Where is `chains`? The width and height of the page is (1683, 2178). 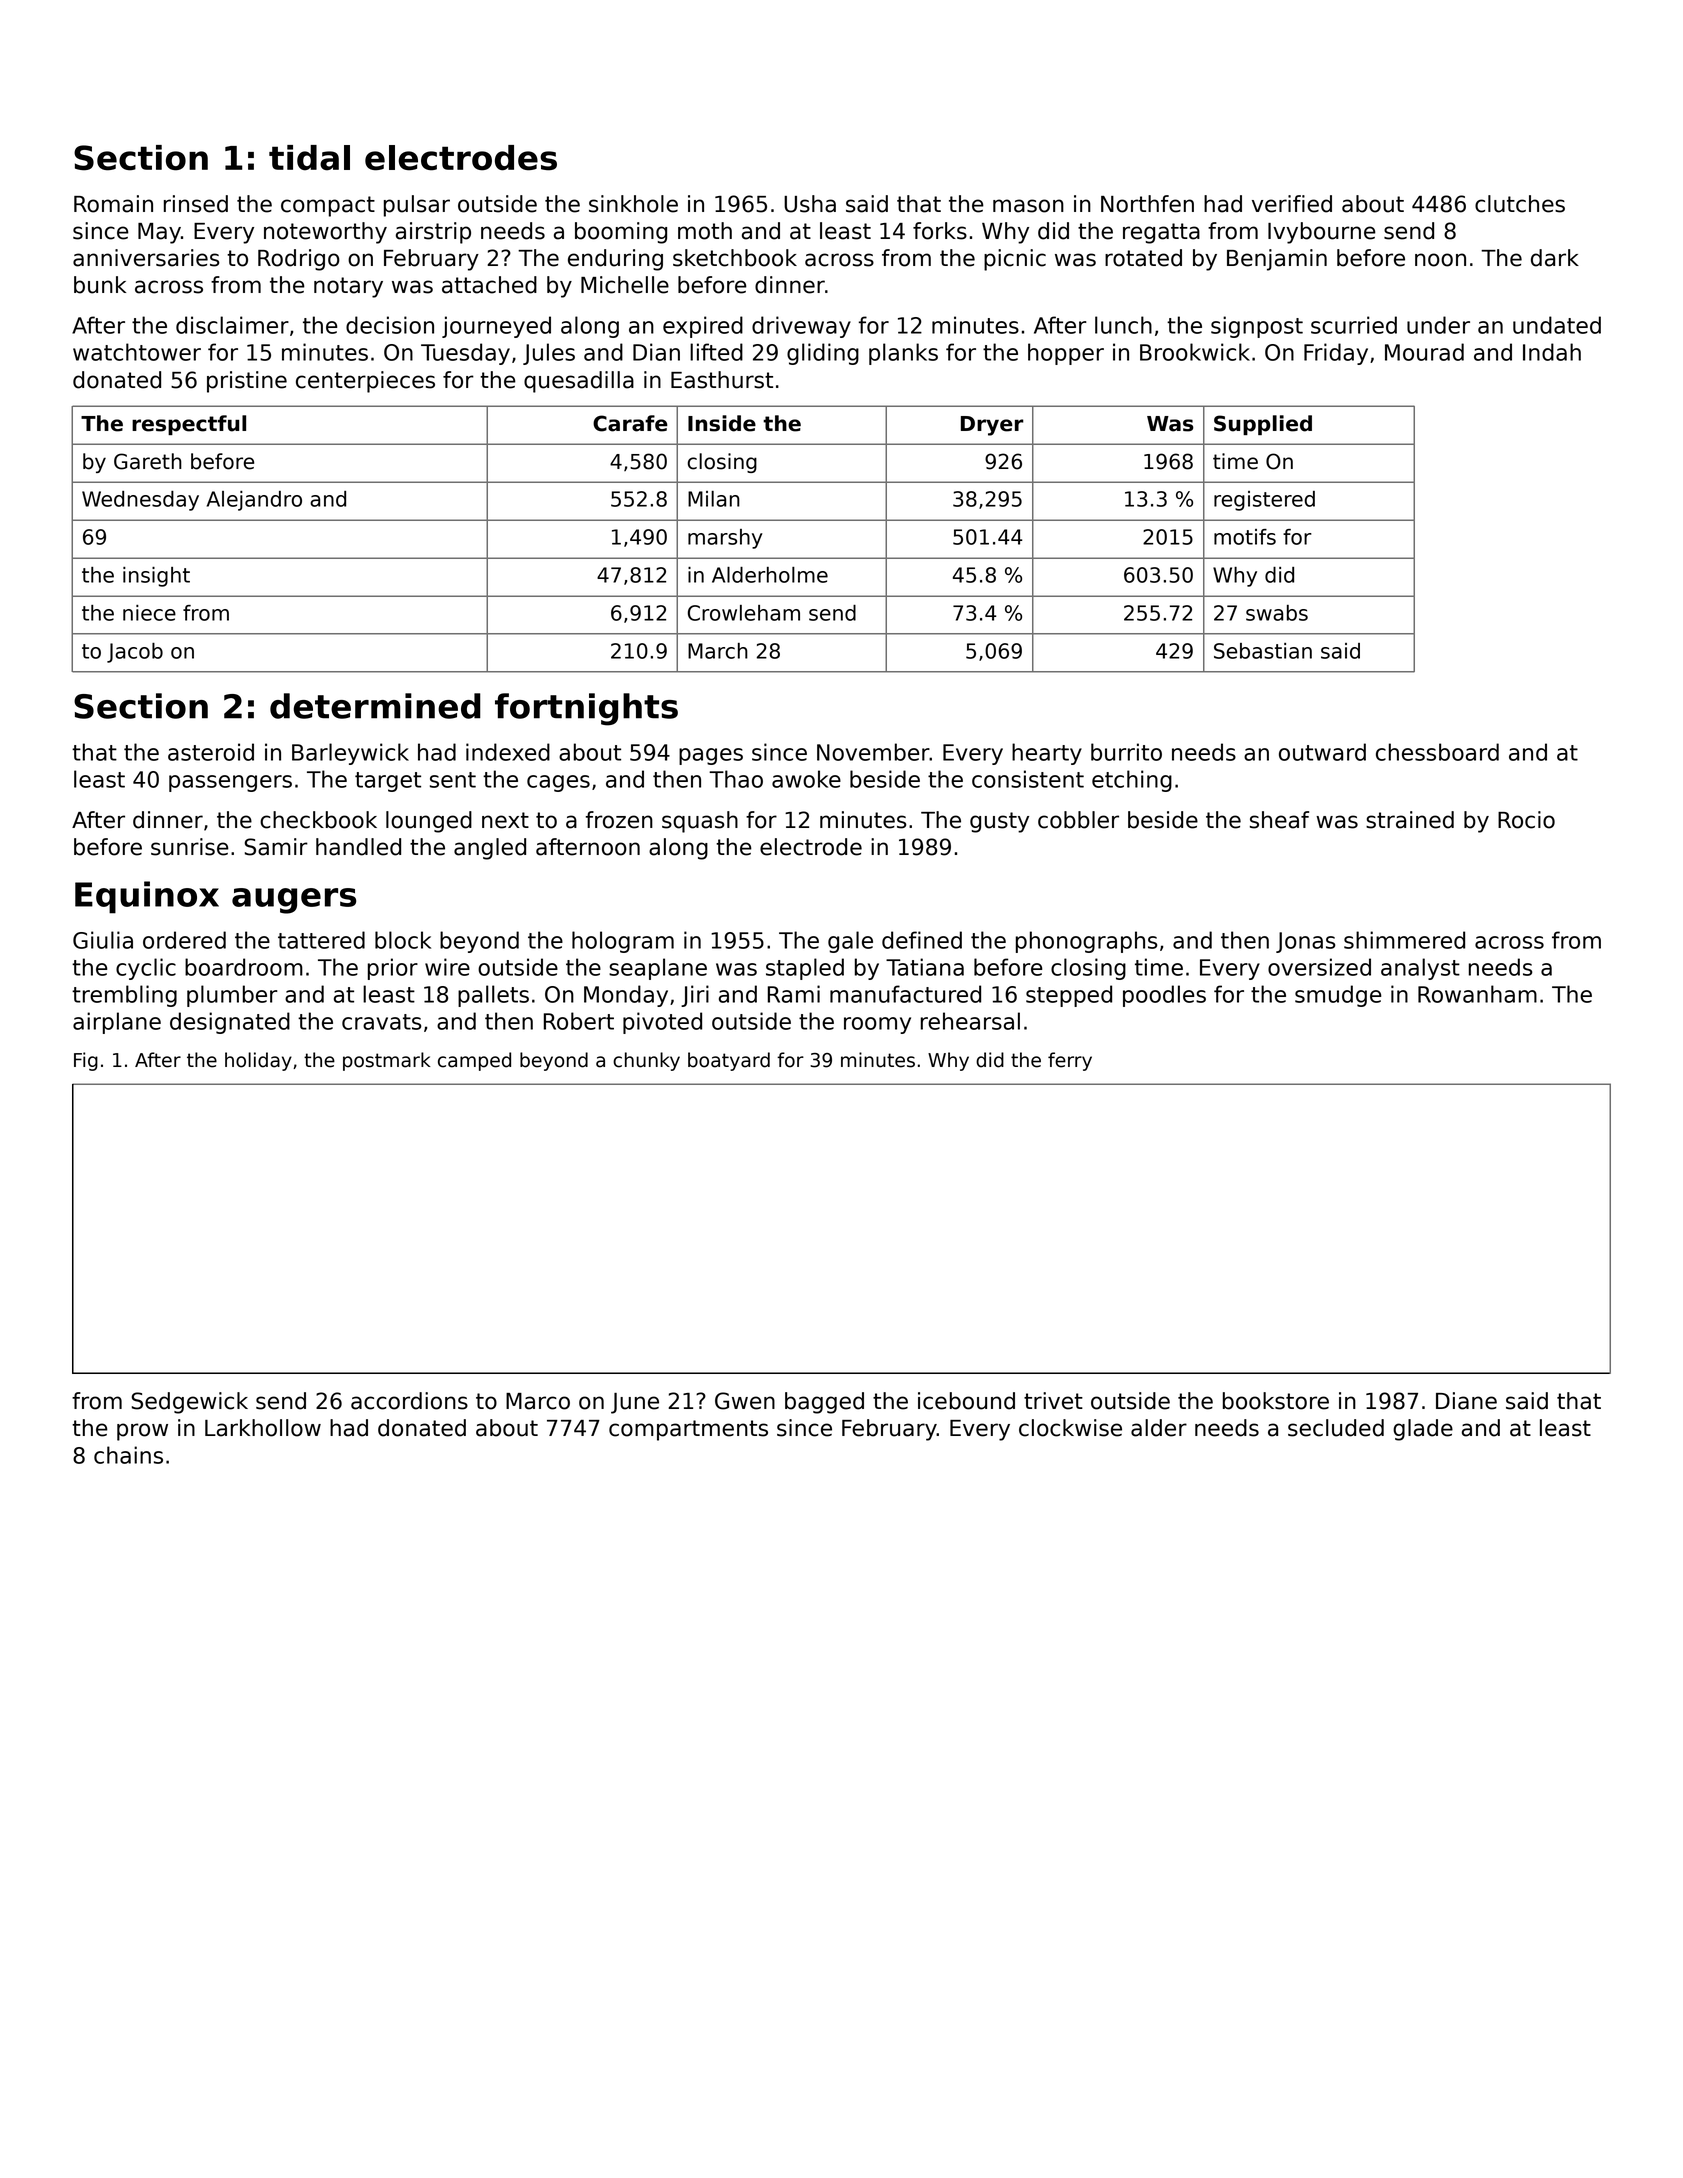
chains is located at coordinates (128, 1455).
